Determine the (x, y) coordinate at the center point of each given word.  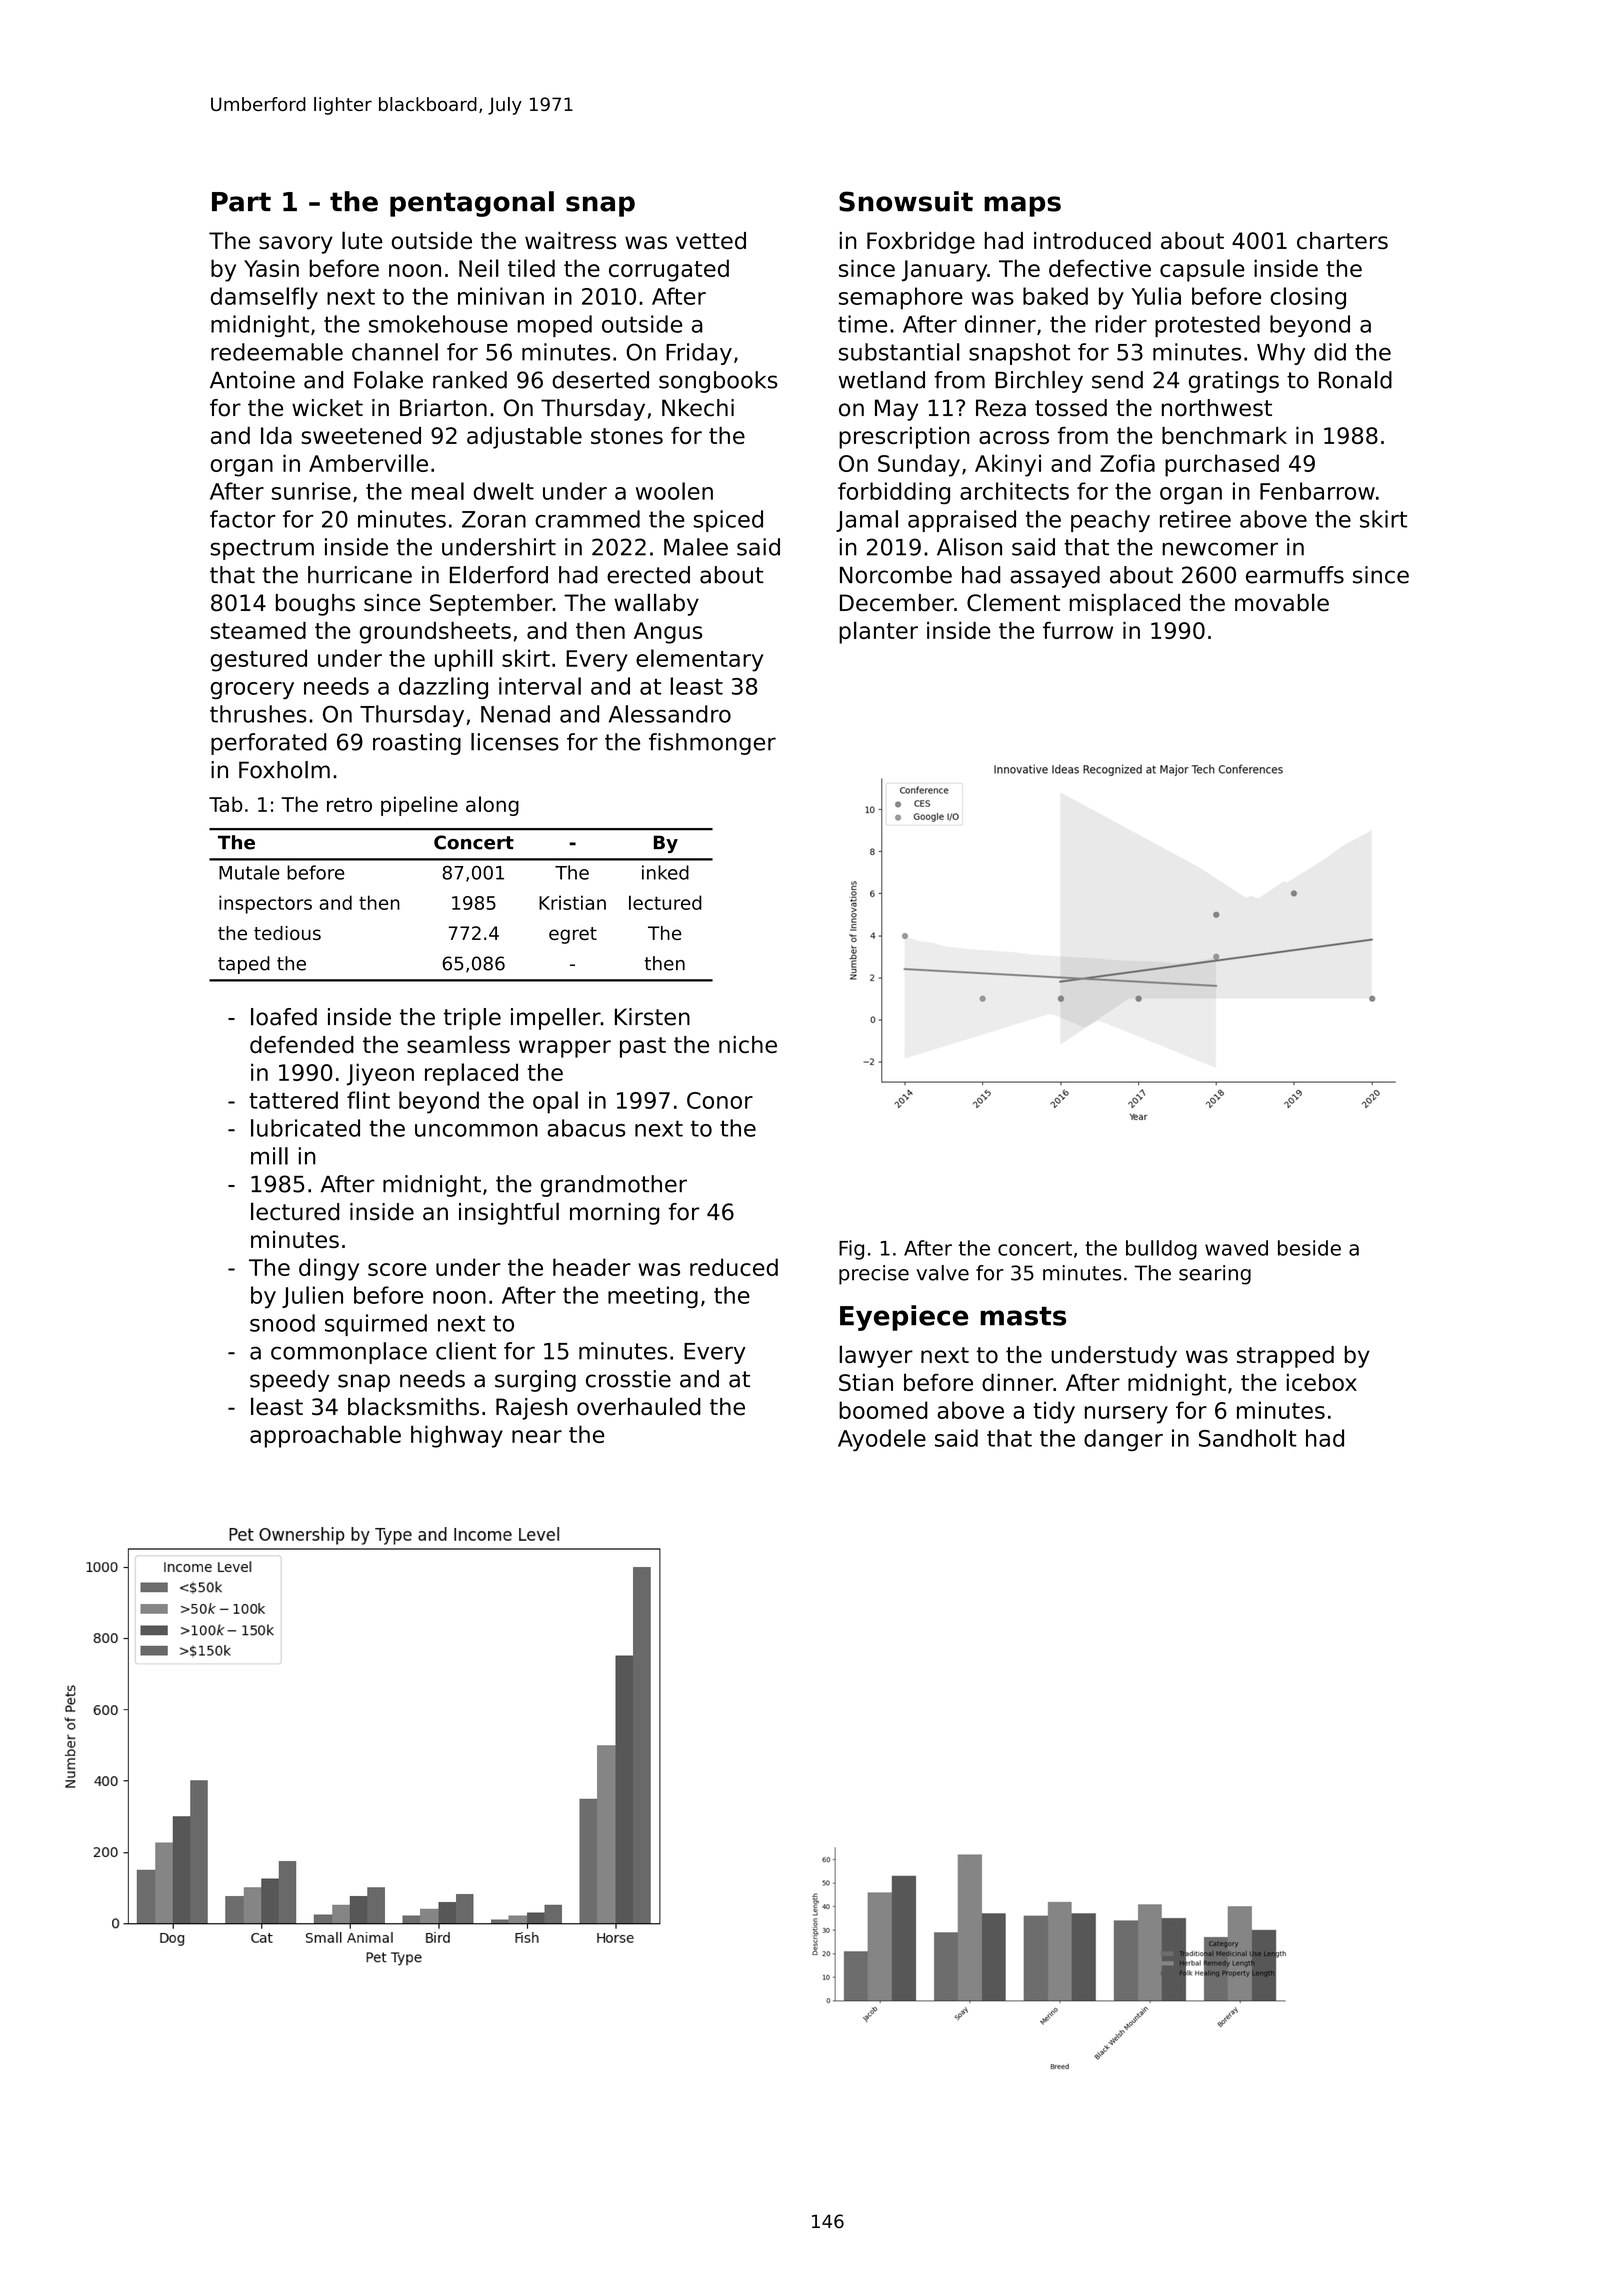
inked (665, 872)
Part (241, 202)
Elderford (499, 575)
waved (1236, 1248)
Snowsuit (906, 201)
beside (1309, 1248)
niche (748, 1044)
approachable (325, 1436)
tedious (287, 933)
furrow (1078, 630)
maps (1022, 206)
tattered (293, 1100)
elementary (699, 660)
